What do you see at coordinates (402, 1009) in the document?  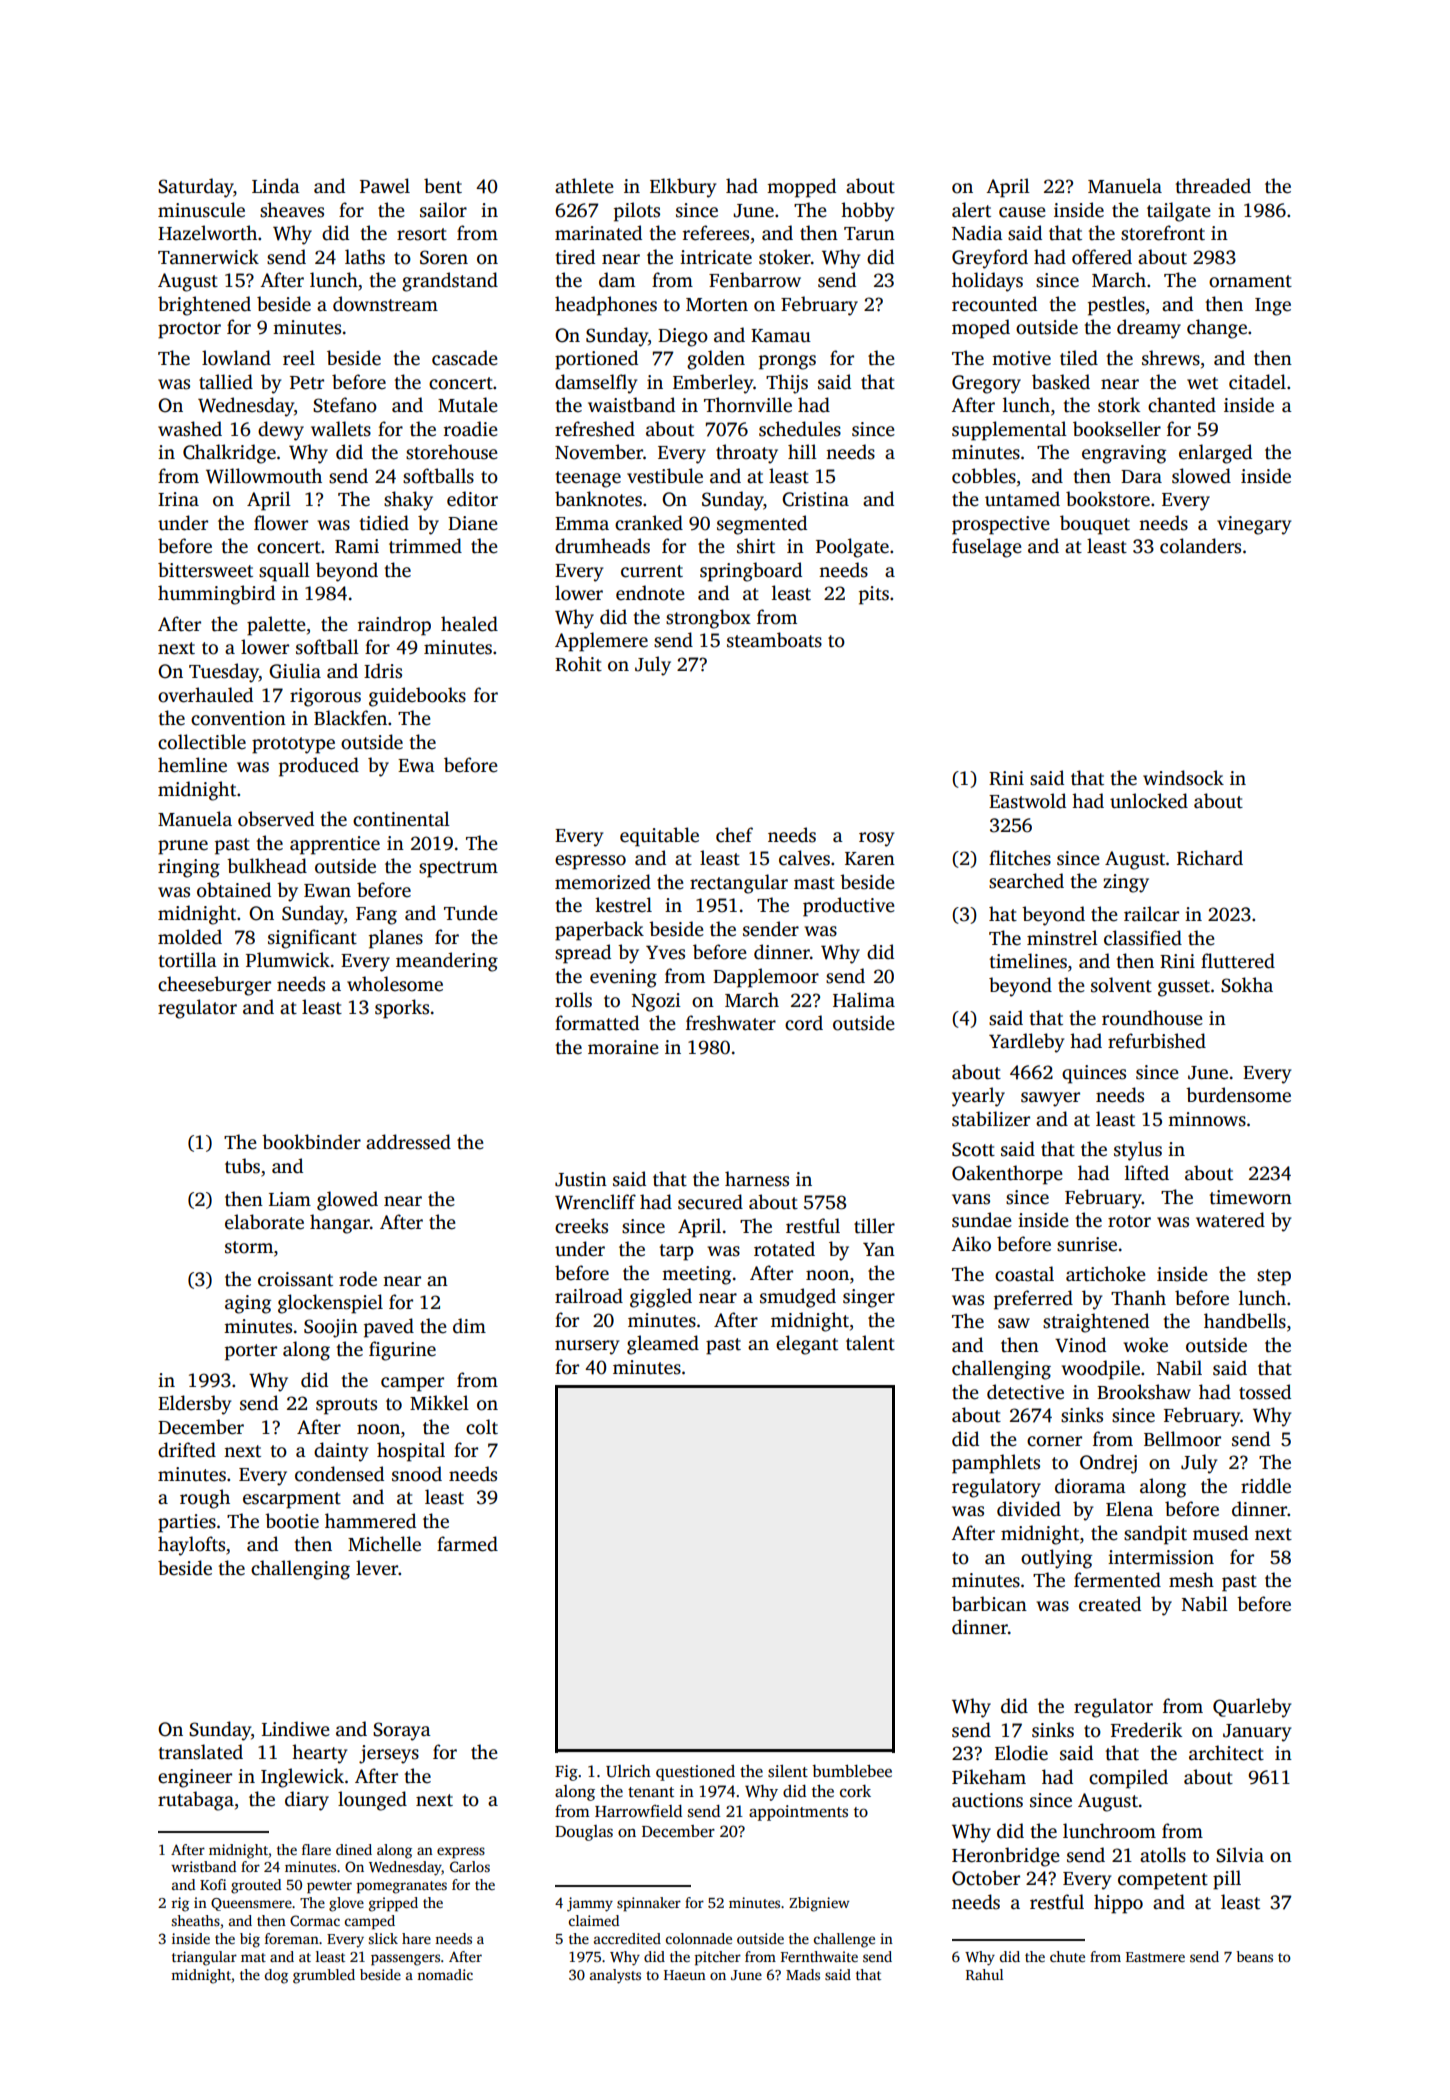 I see `sporks` at bounding box center [402, 1009].
